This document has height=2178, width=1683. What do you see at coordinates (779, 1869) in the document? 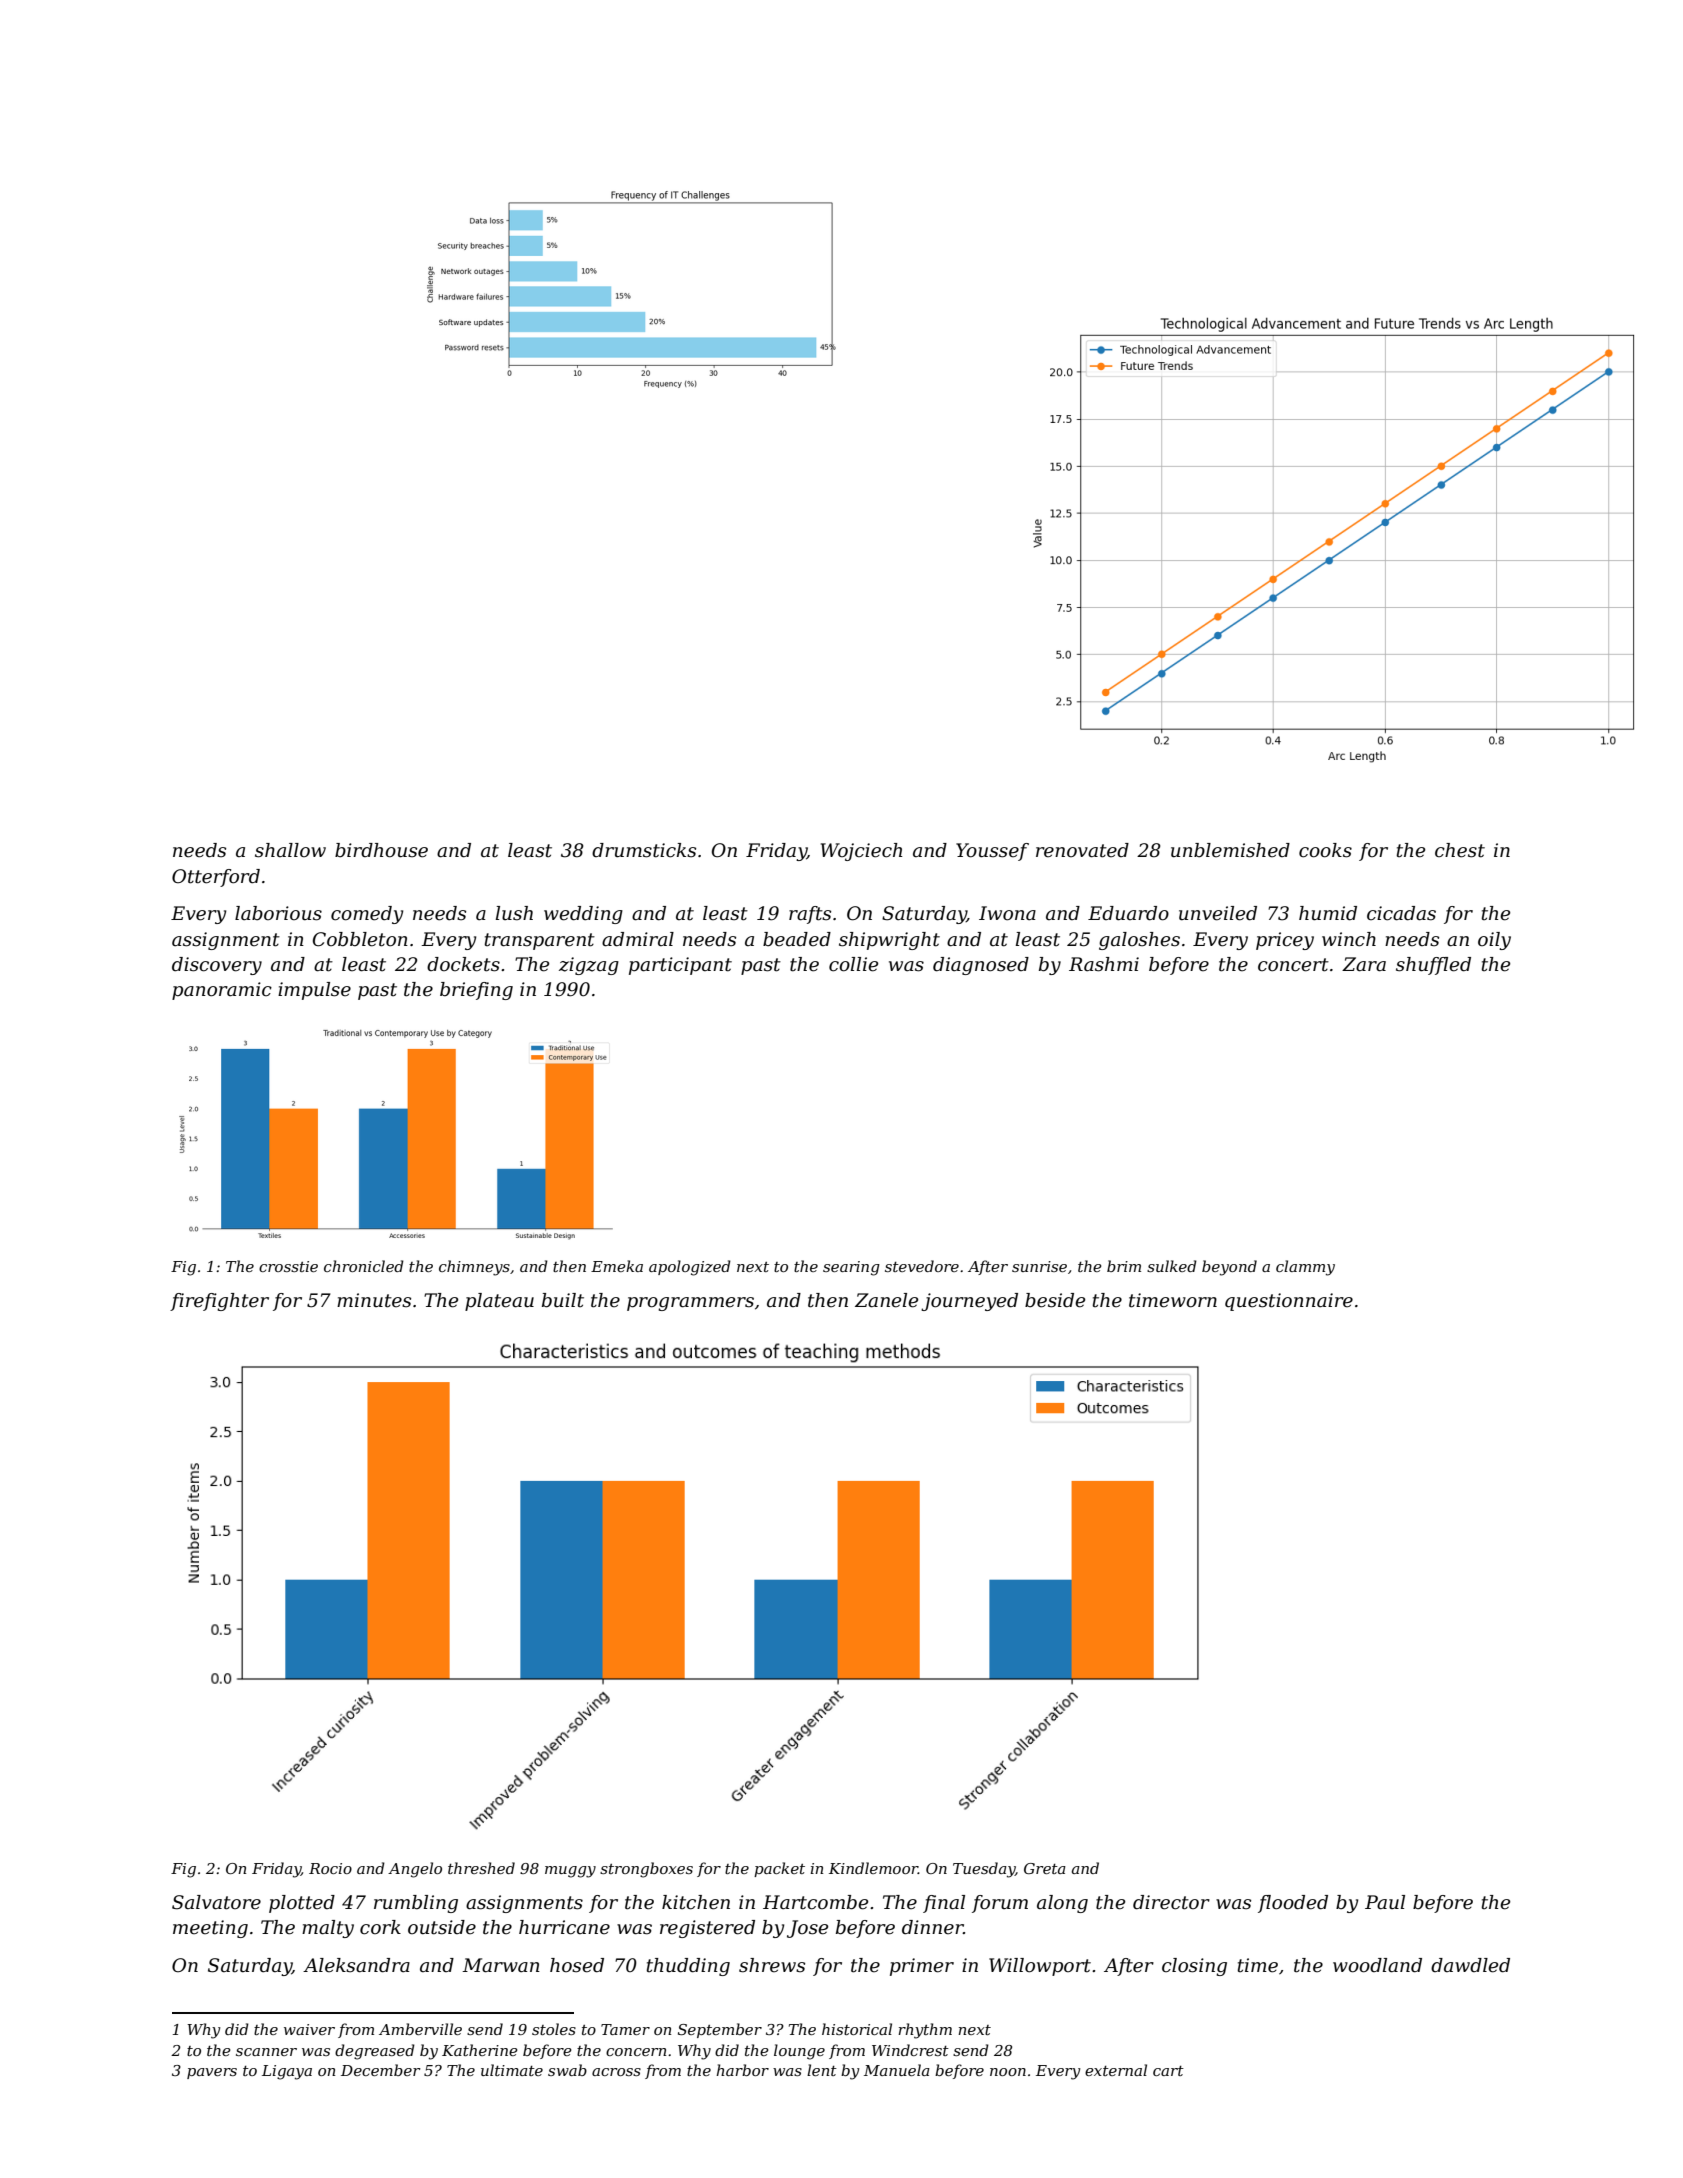
I see `packet` at bounding box center [779, 1869].
